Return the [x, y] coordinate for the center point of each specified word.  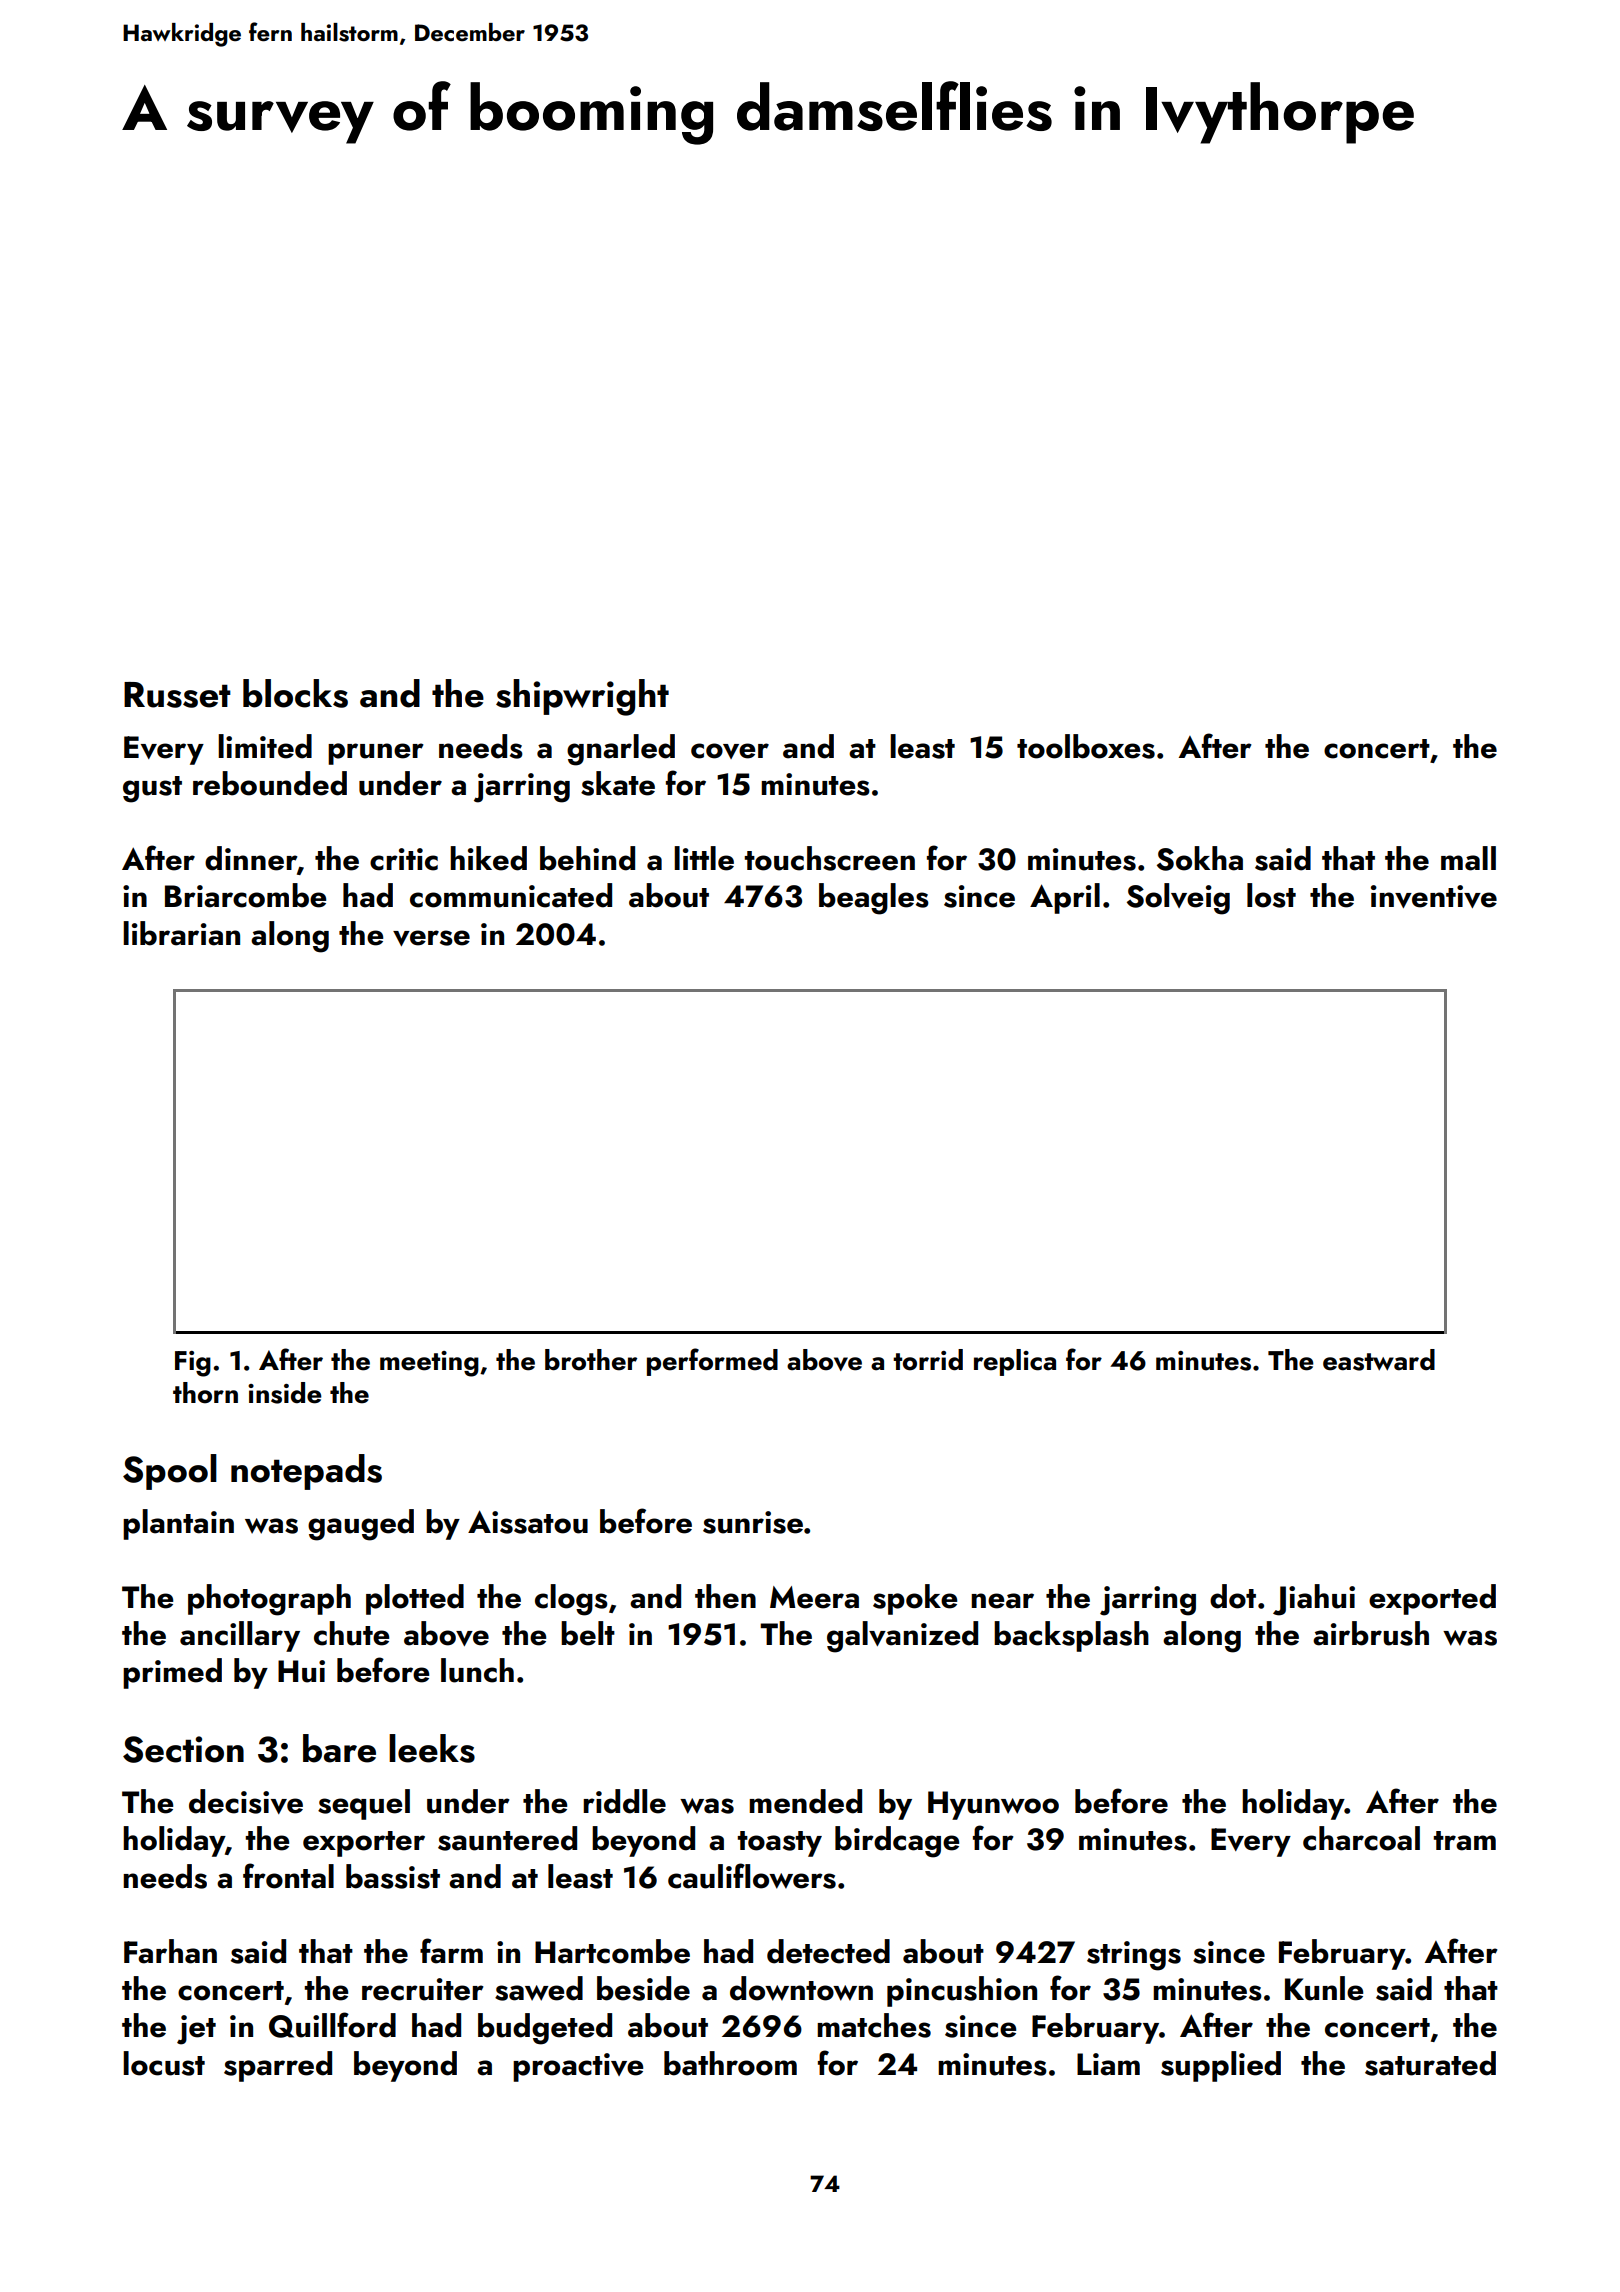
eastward [1379, 1360]
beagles [874, 899]
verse [431, 938]
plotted [415, 1599]
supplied [1221, 2066]
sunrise [753, 1522]
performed [712, 1362]
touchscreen [829, 858]
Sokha [1200, 858]
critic [404, 859]
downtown [801, 1988]
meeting [429, 1364]
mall [1468, 858]
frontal [288, 1876]
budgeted [545, 2029]
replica [1015, 1362]
